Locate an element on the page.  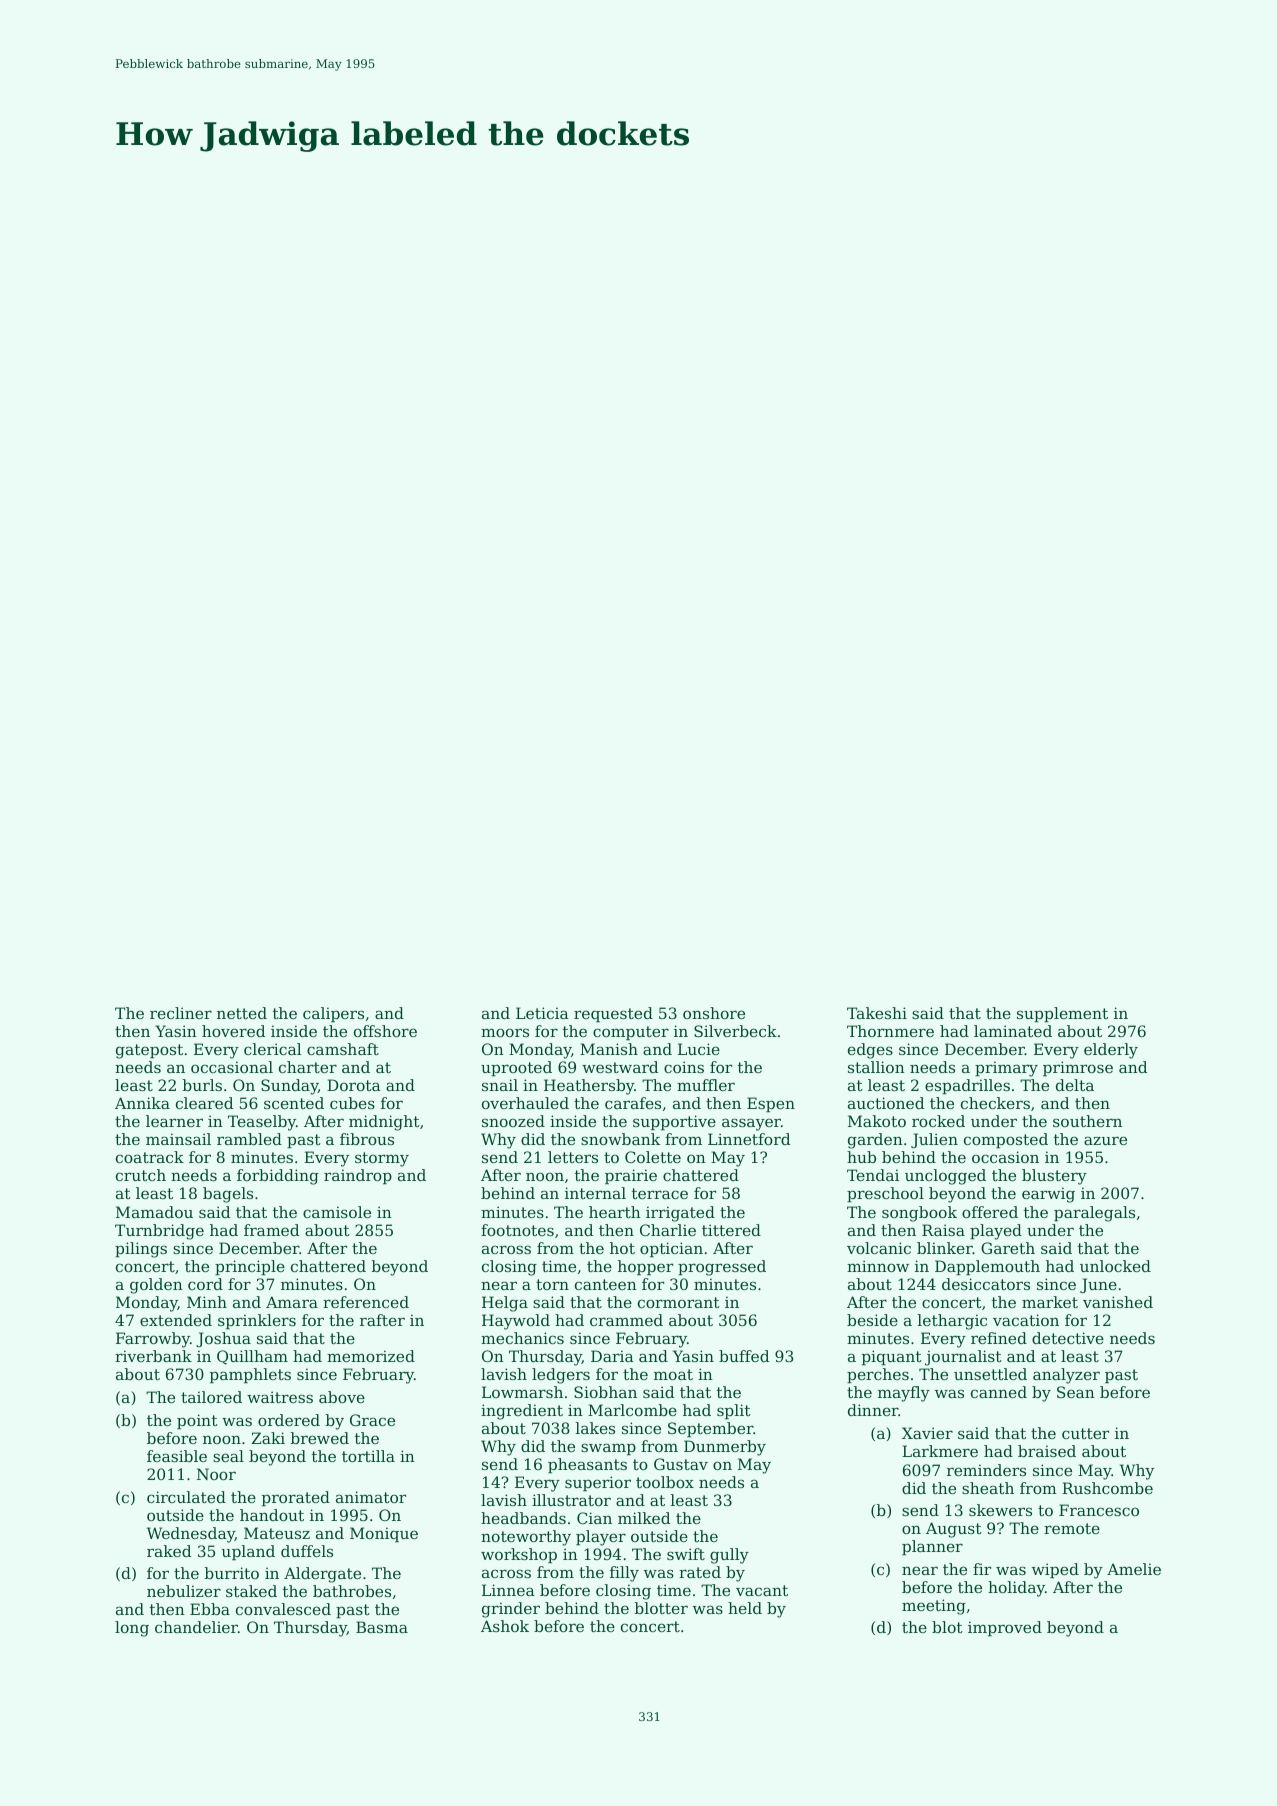
hearth is located at coordinates (615, 1212).
